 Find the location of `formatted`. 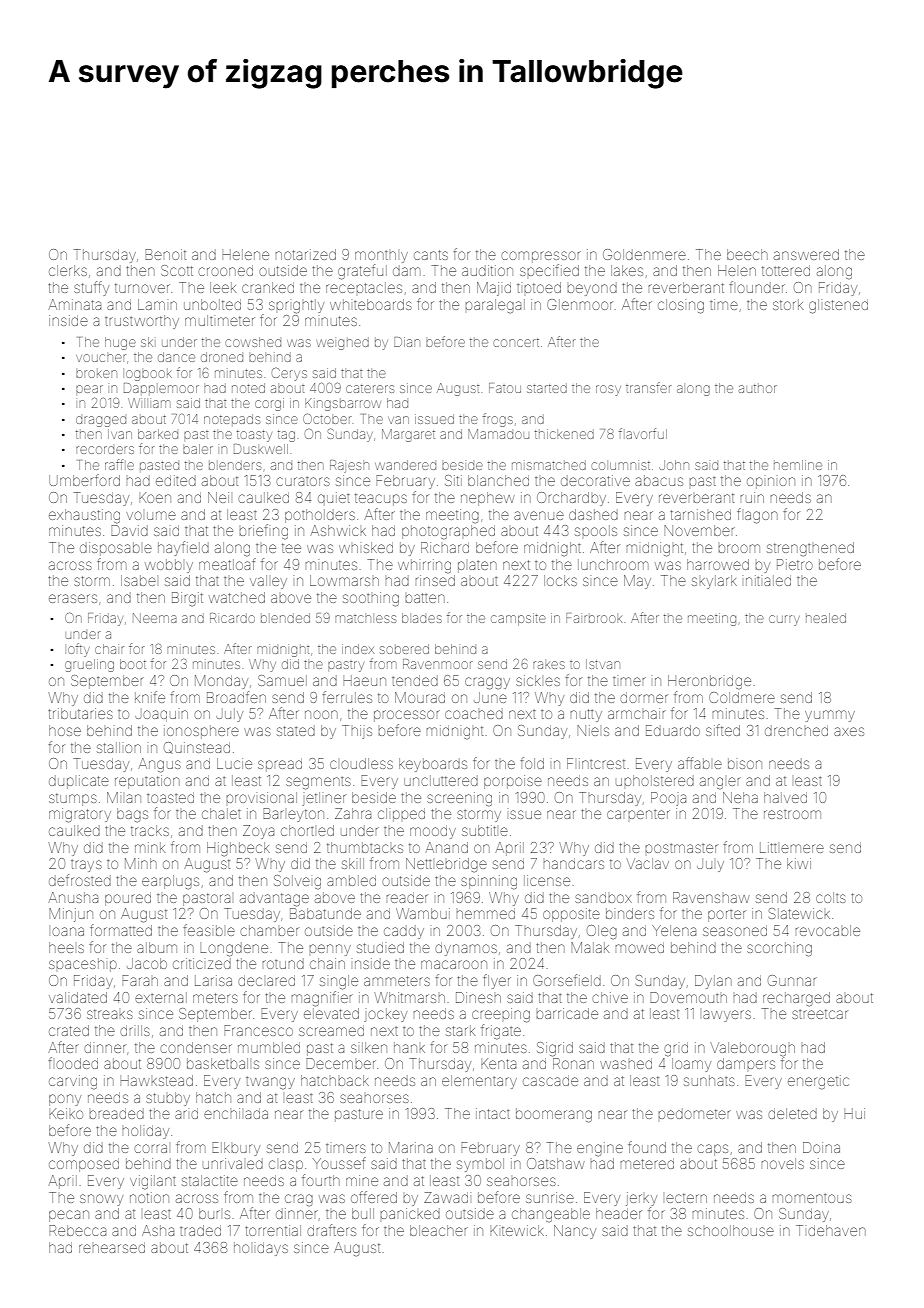

formatted is located at coordinates (121, 930).
